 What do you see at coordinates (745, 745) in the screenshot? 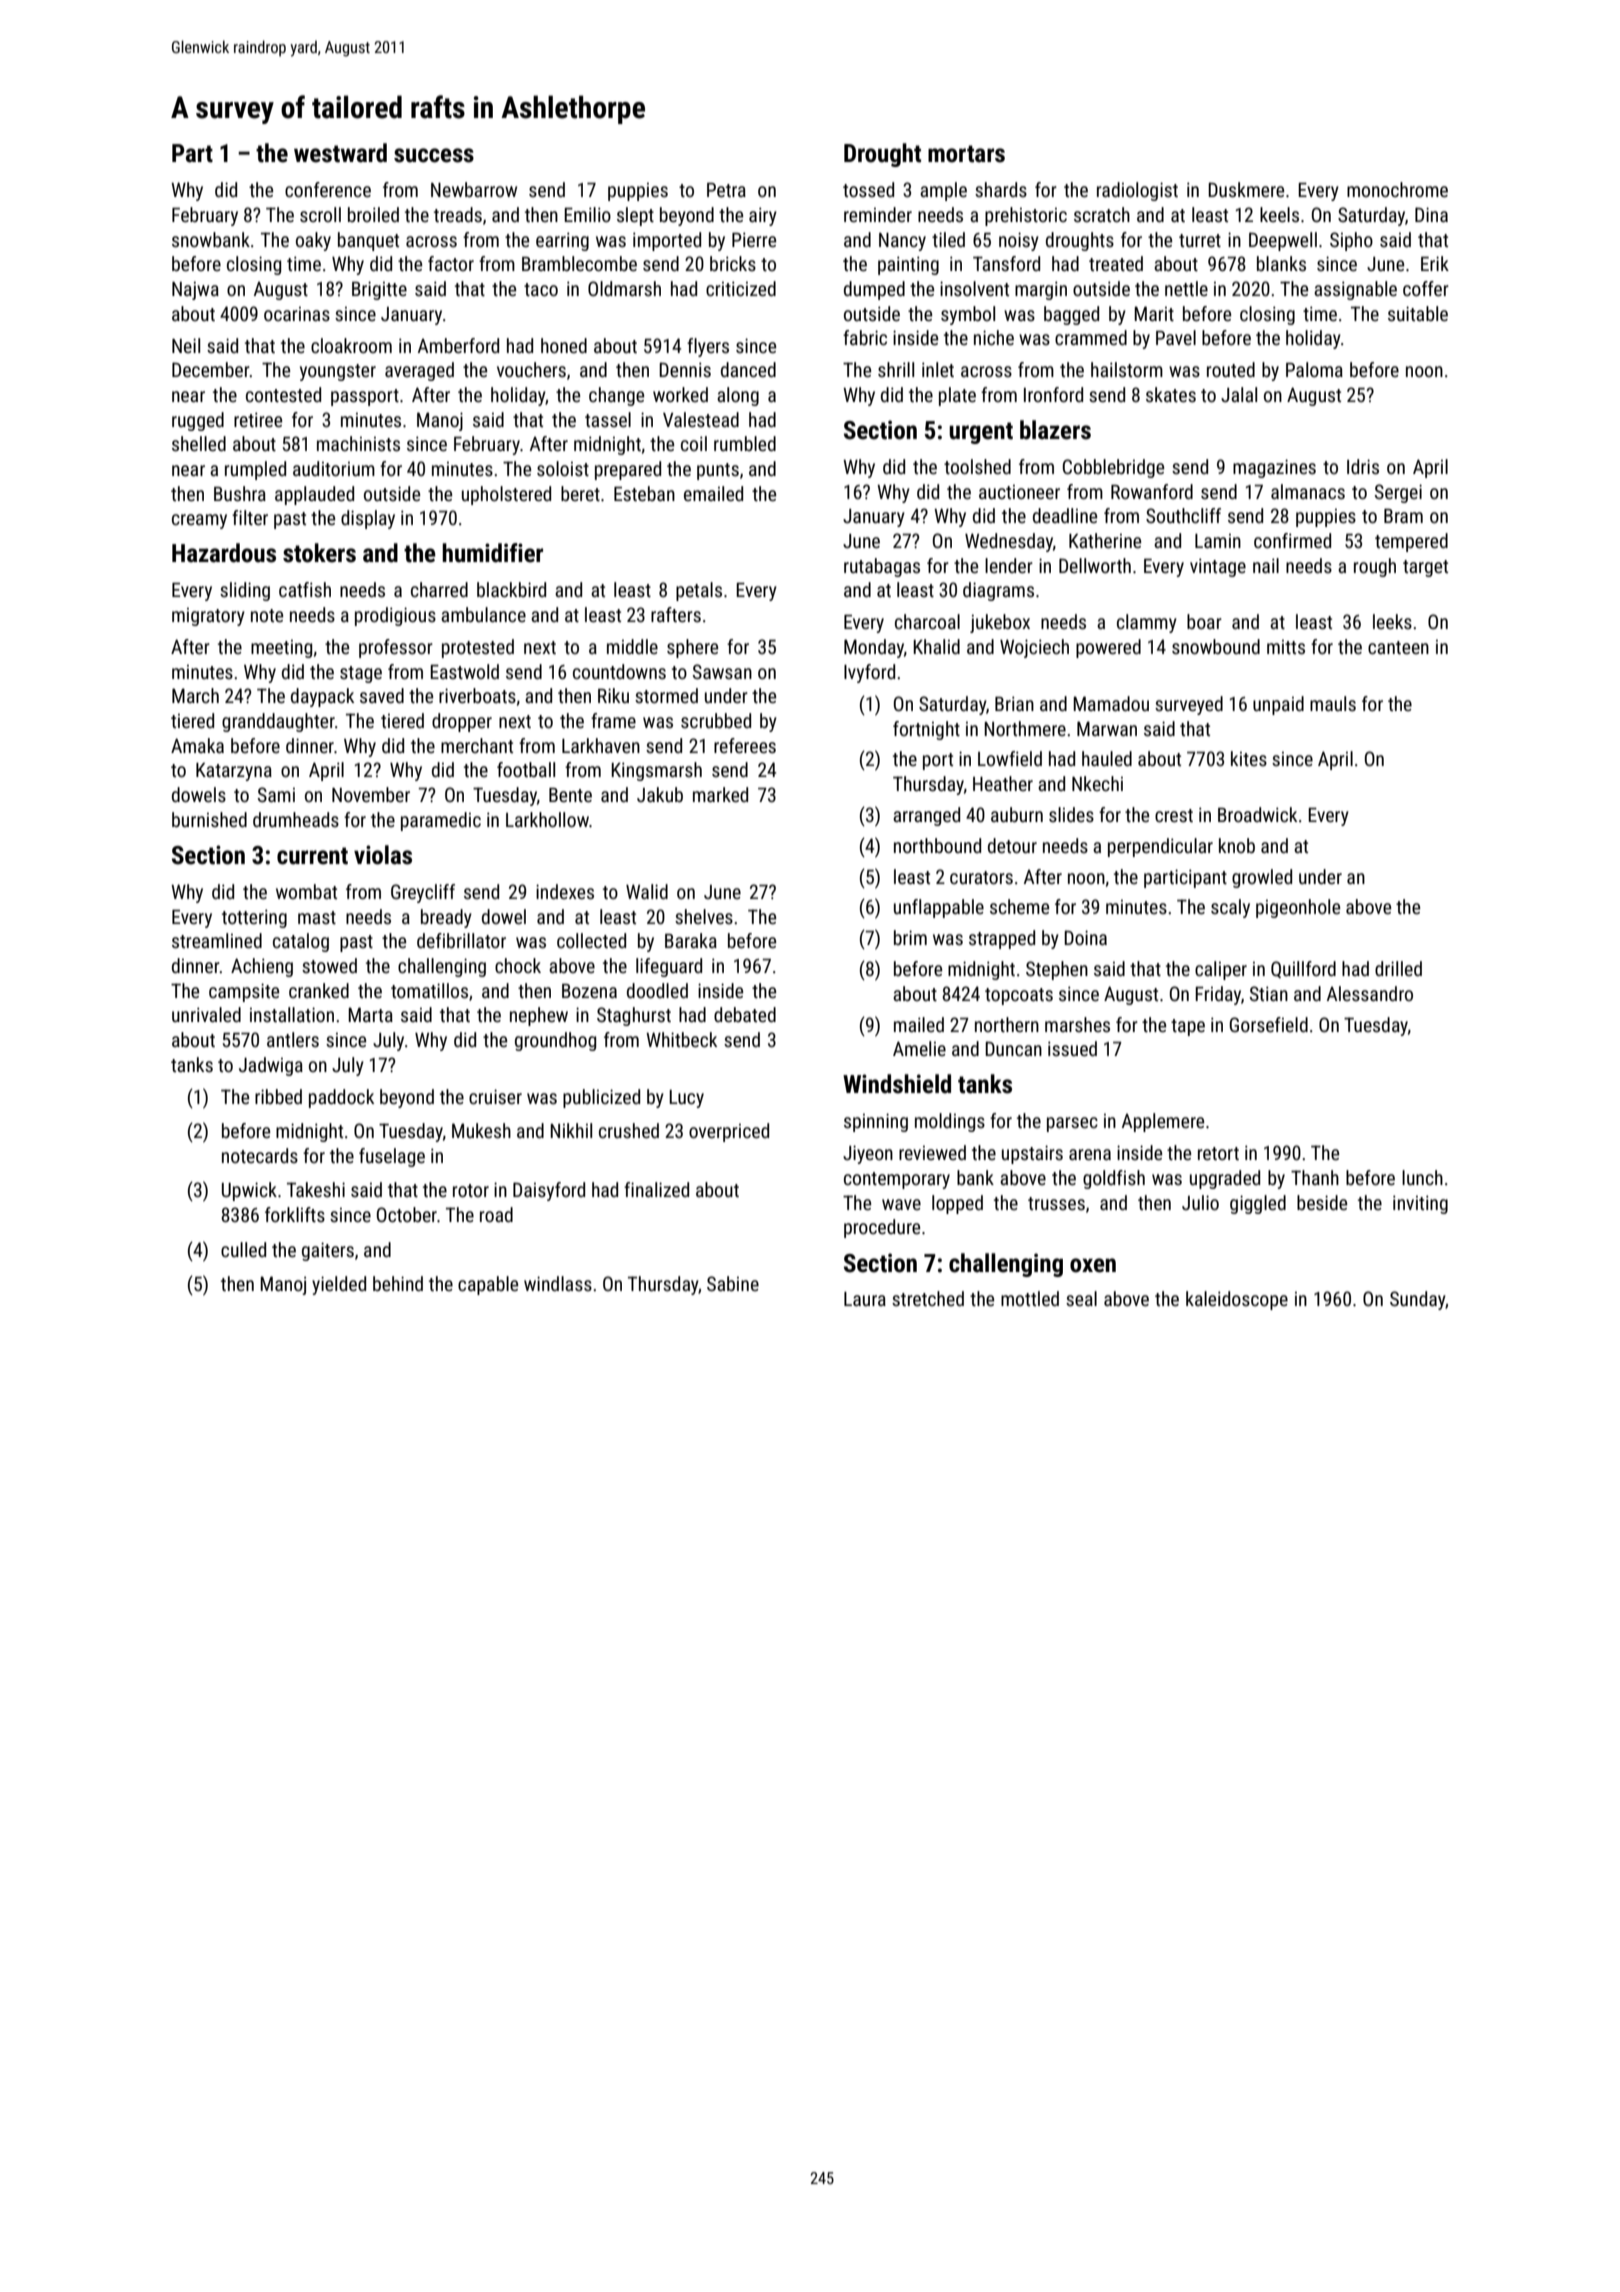
I see `referees` at bounding box center [745, 745].
